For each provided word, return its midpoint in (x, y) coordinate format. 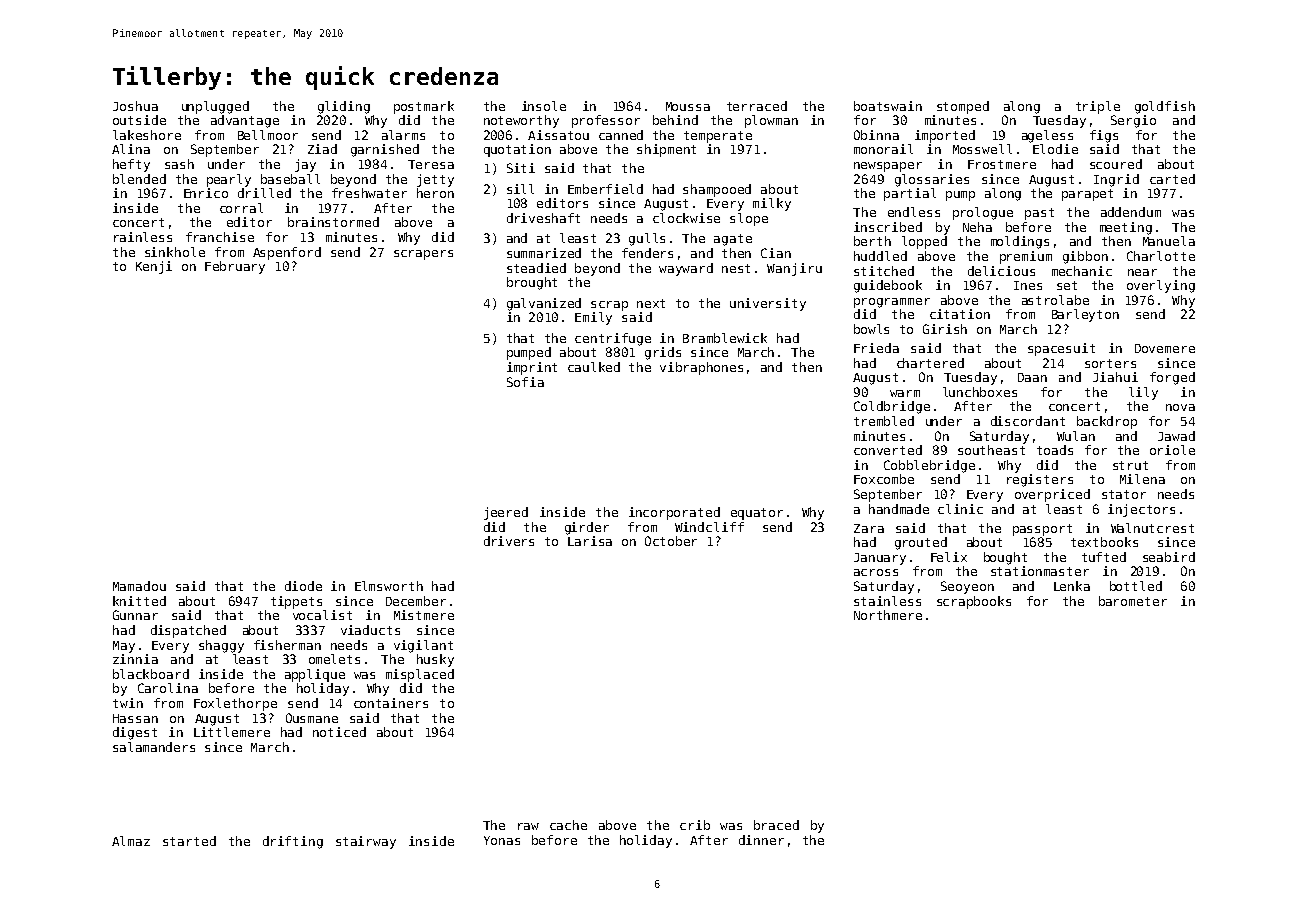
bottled (1136, 586)
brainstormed (333, 222)
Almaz (131, 841)
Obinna (876, 135)
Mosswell (982, 149)
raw (528, 826)
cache (568, 825)
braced (776, 825)
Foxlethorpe (235, 704)
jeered (506, 513)
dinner (761, 840)
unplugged (215, 107)
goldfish (1165, 107)
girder (587, 528)
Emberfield (605, 189)
